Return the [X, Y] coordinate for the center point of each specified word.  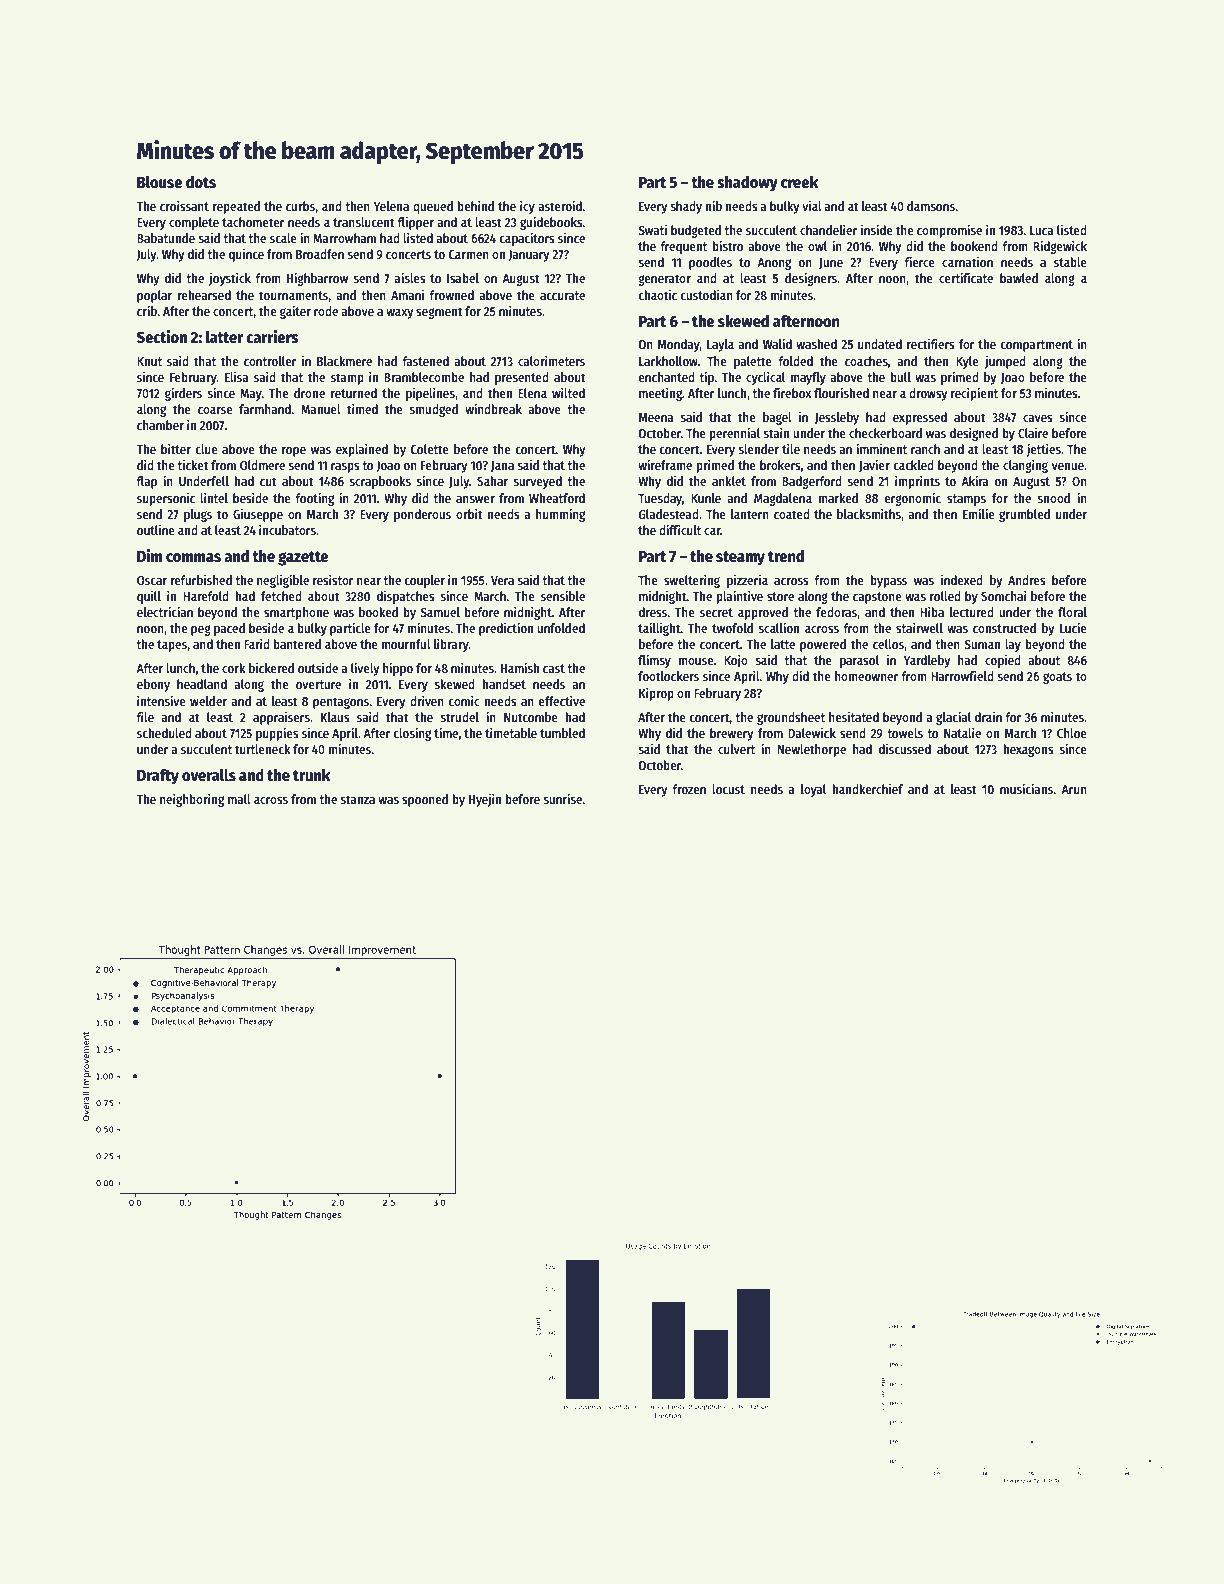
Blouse [160, 182]
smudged [433, 410]
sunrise [562, 798]
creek [799, 182]
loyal [813, 790]
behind [476, 205]
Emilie [979, 513]
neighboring [192, 800]
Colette [430, 449]
